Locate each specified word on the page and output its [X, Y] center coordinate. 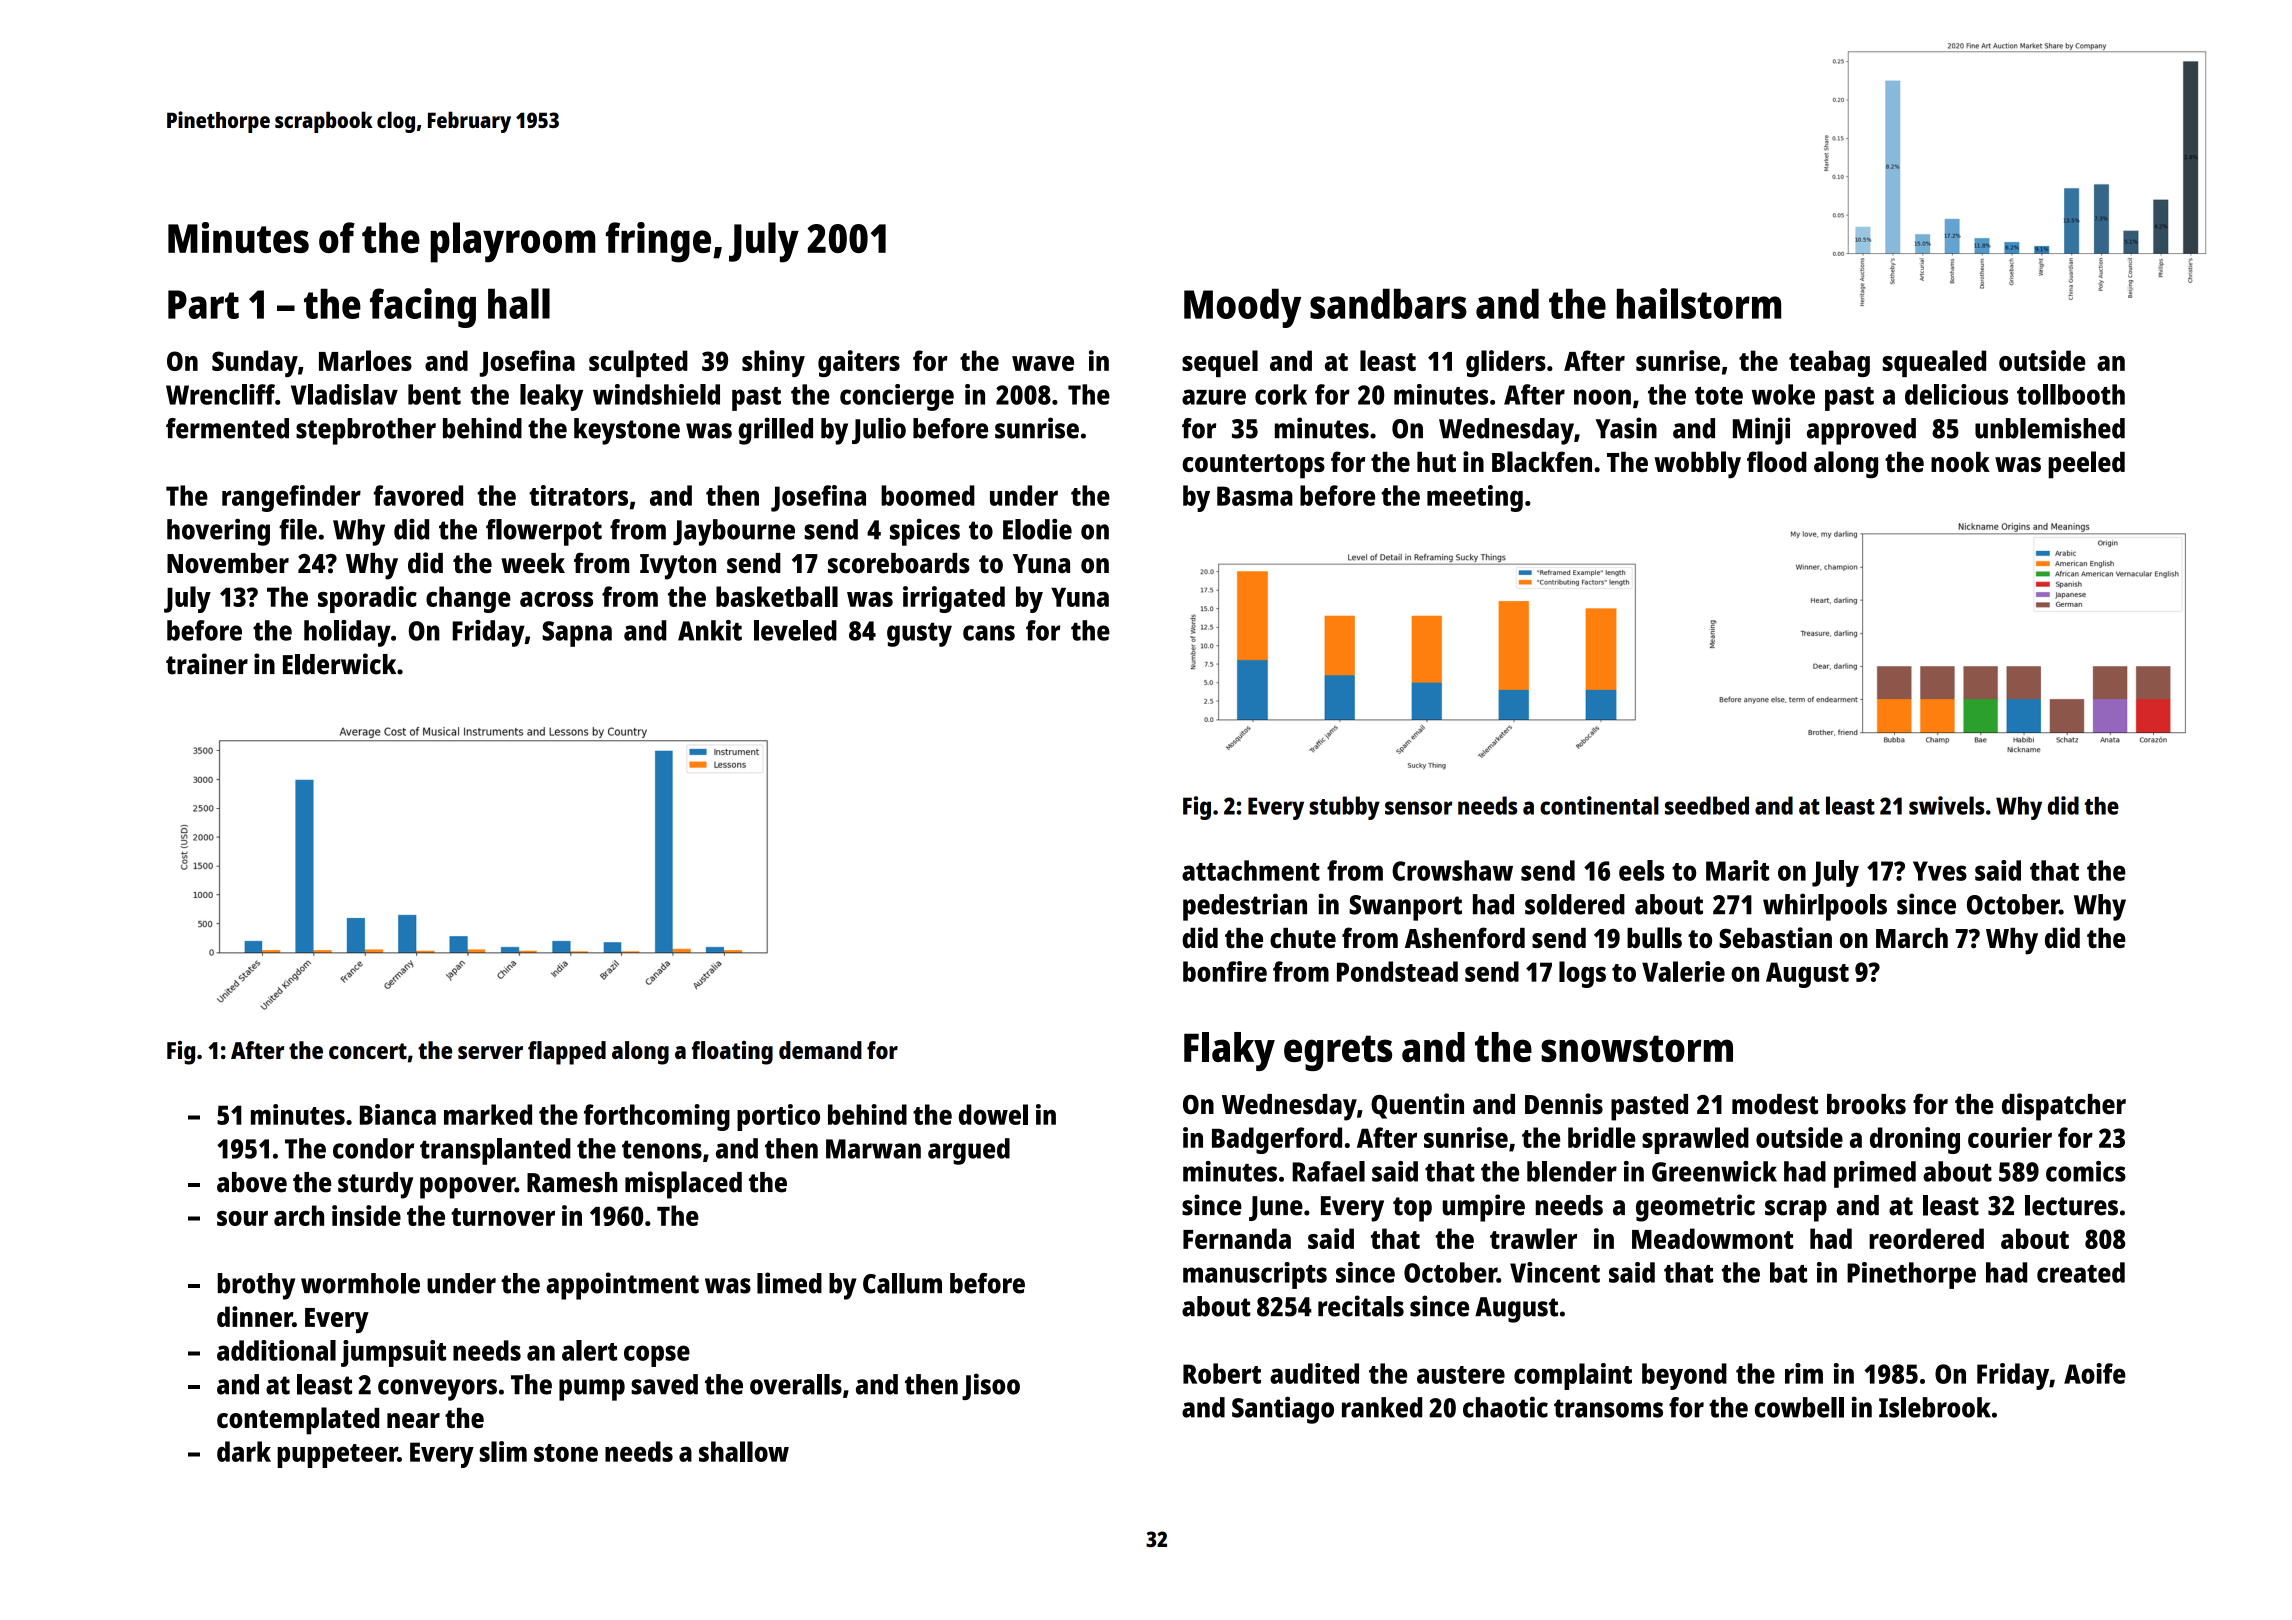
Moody [1242, 308]
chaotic [1505, 1407]
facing [423, 308]
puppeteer [337, 1456]
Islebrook [1935, 1407]
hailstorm [1699, 303]
